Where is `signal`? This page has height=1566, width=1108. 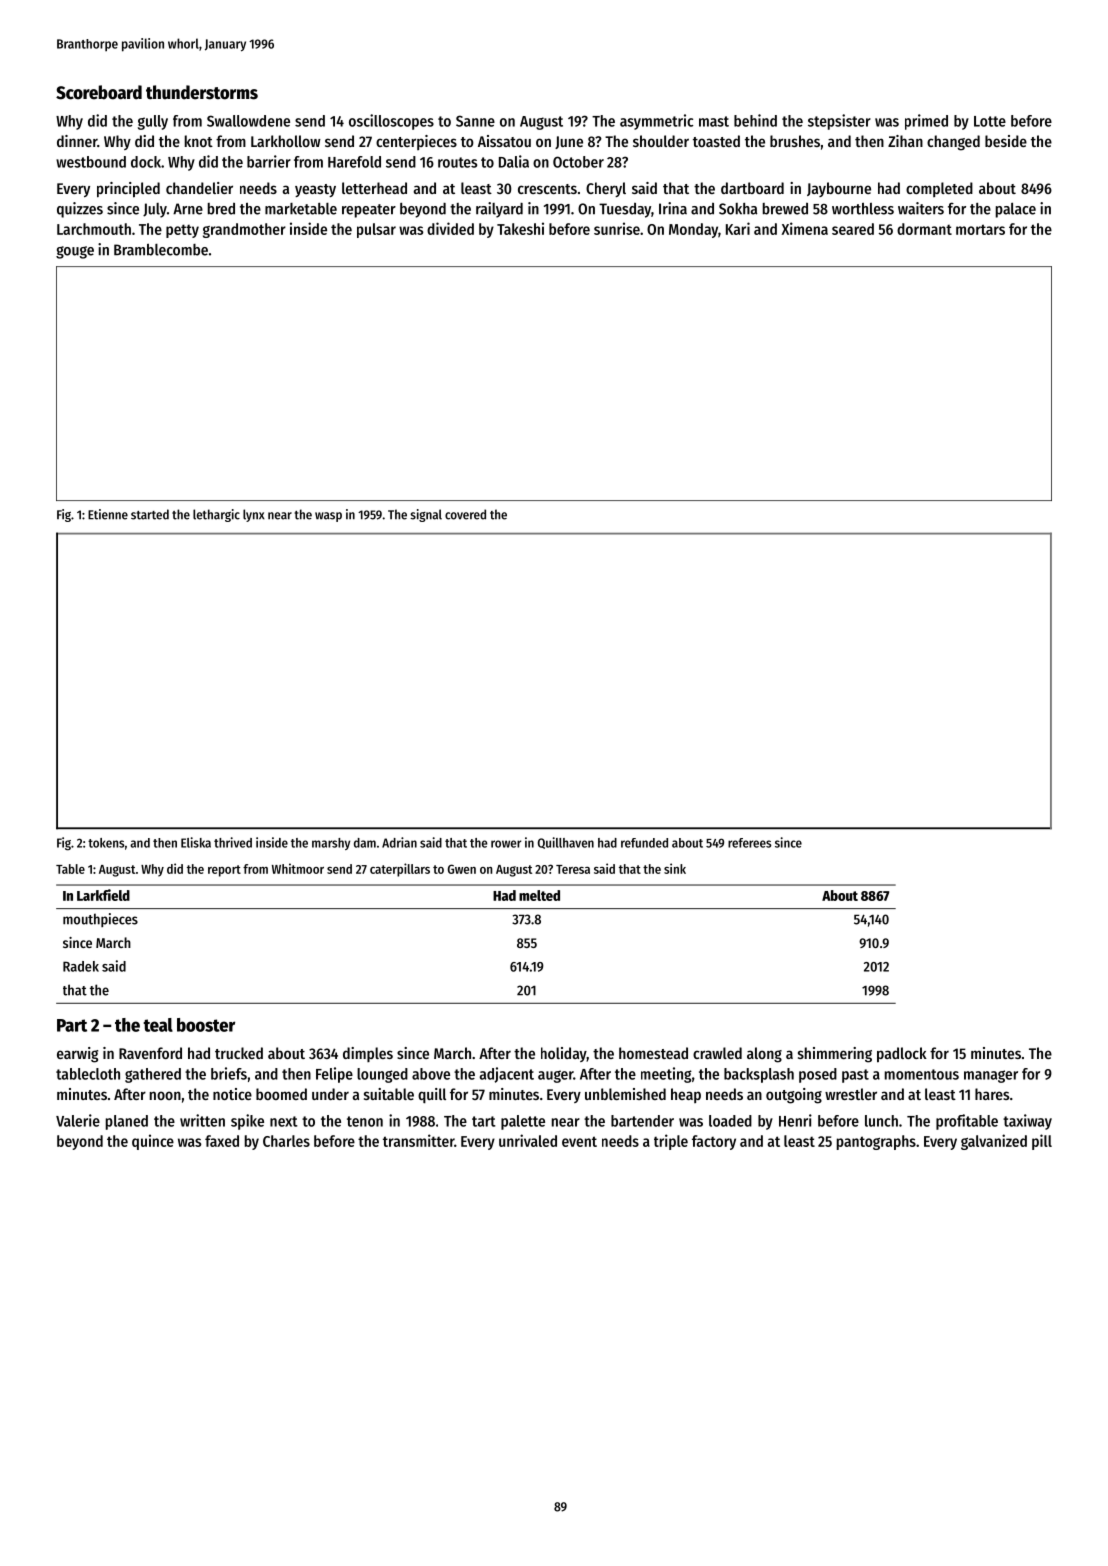 signal is located at coordinates (426, 515).
